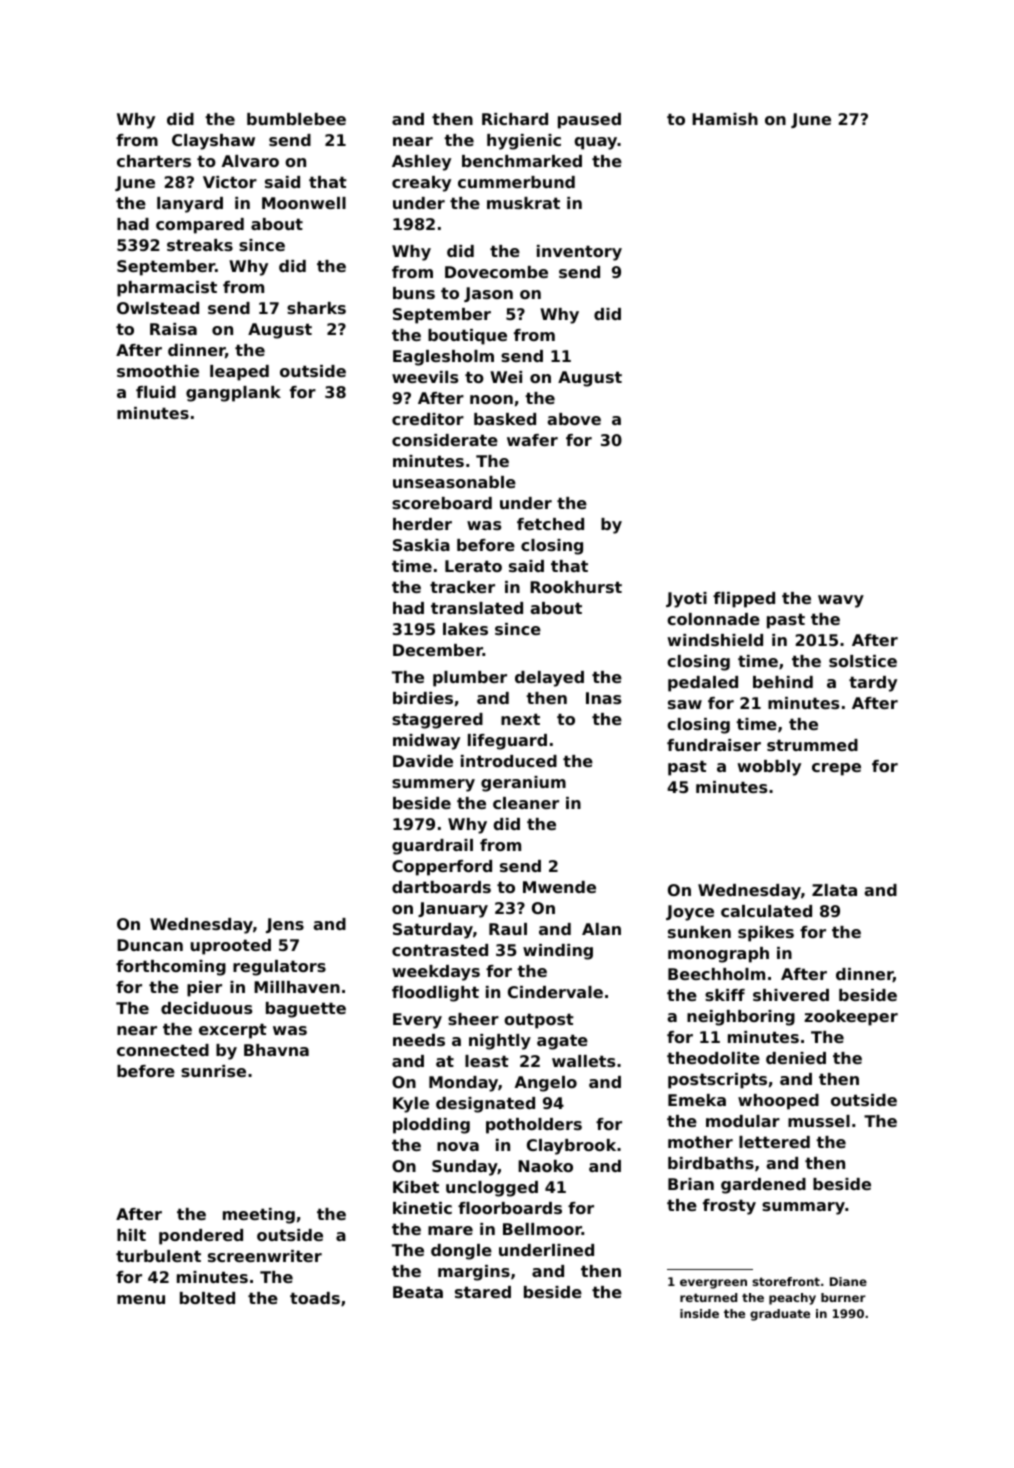  What do you see at coordinates (579, 253) in the image?
I see `inventory` at bounding box center [579, 253].
